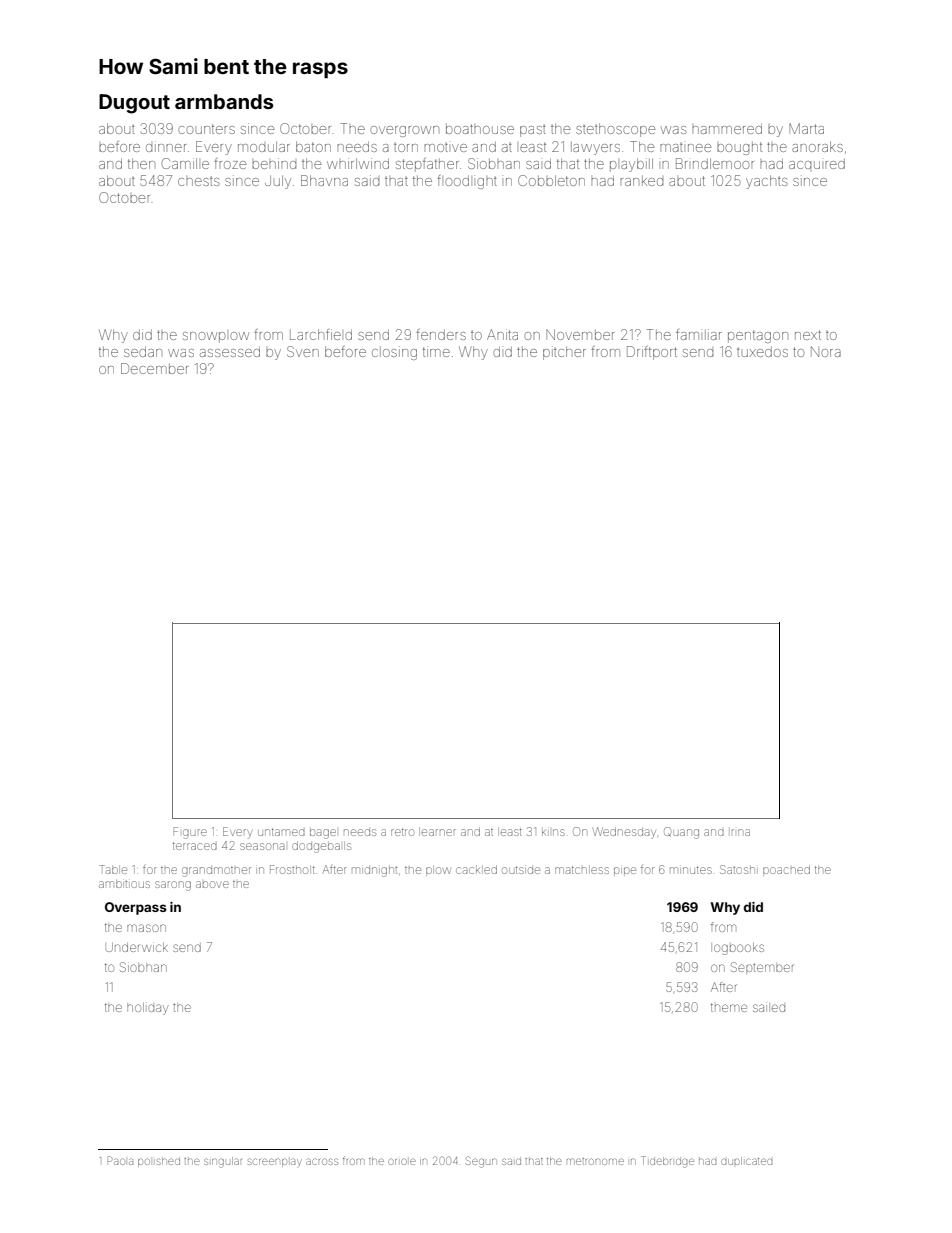 This screenshot has width=952, height=1233. Describe the element at coordinates (154, 368) in the screenshot. I see `December` at that location.
